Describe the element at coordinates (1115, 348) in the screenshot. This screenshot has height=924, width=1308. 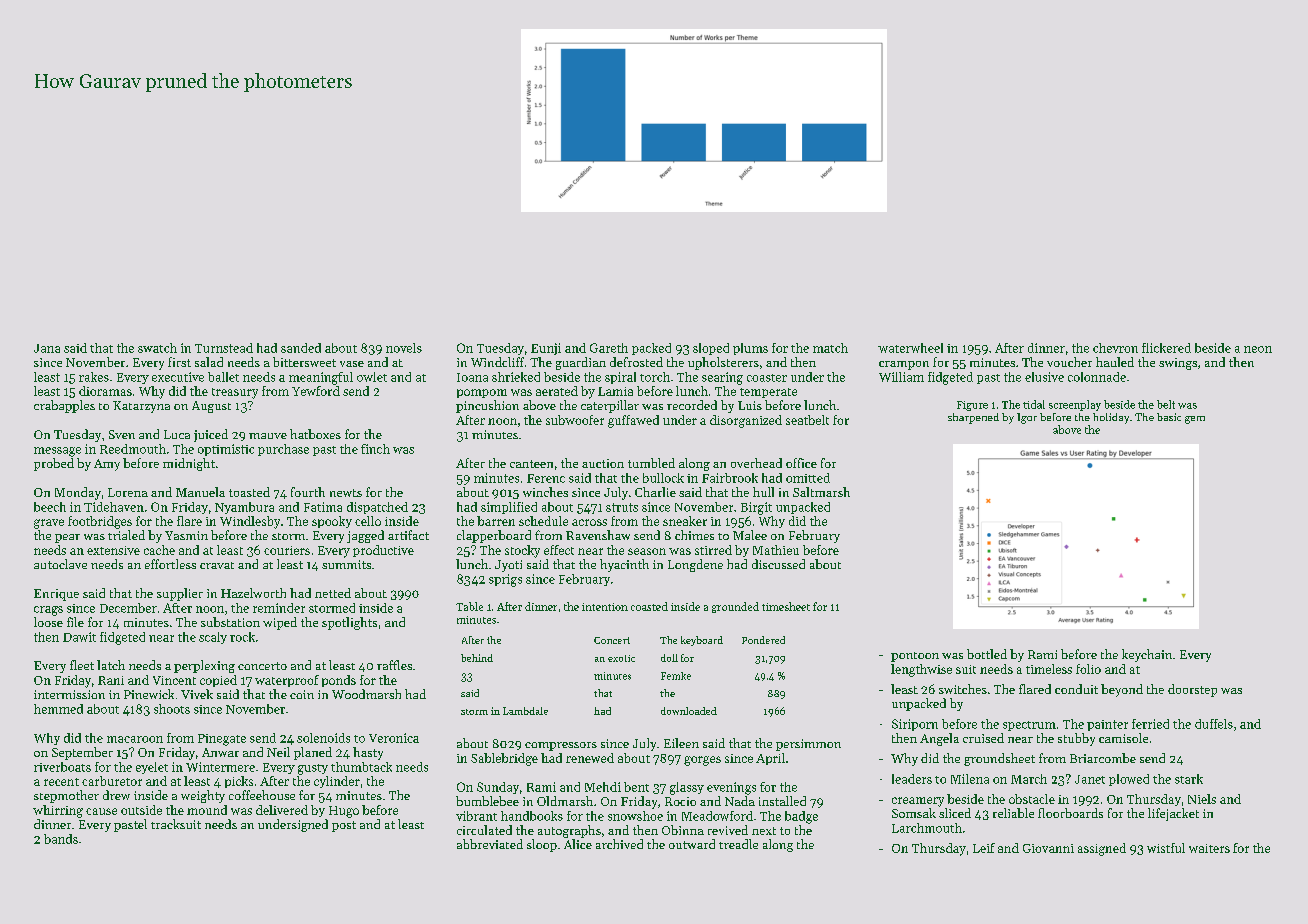
I see `chevron` at that location.
